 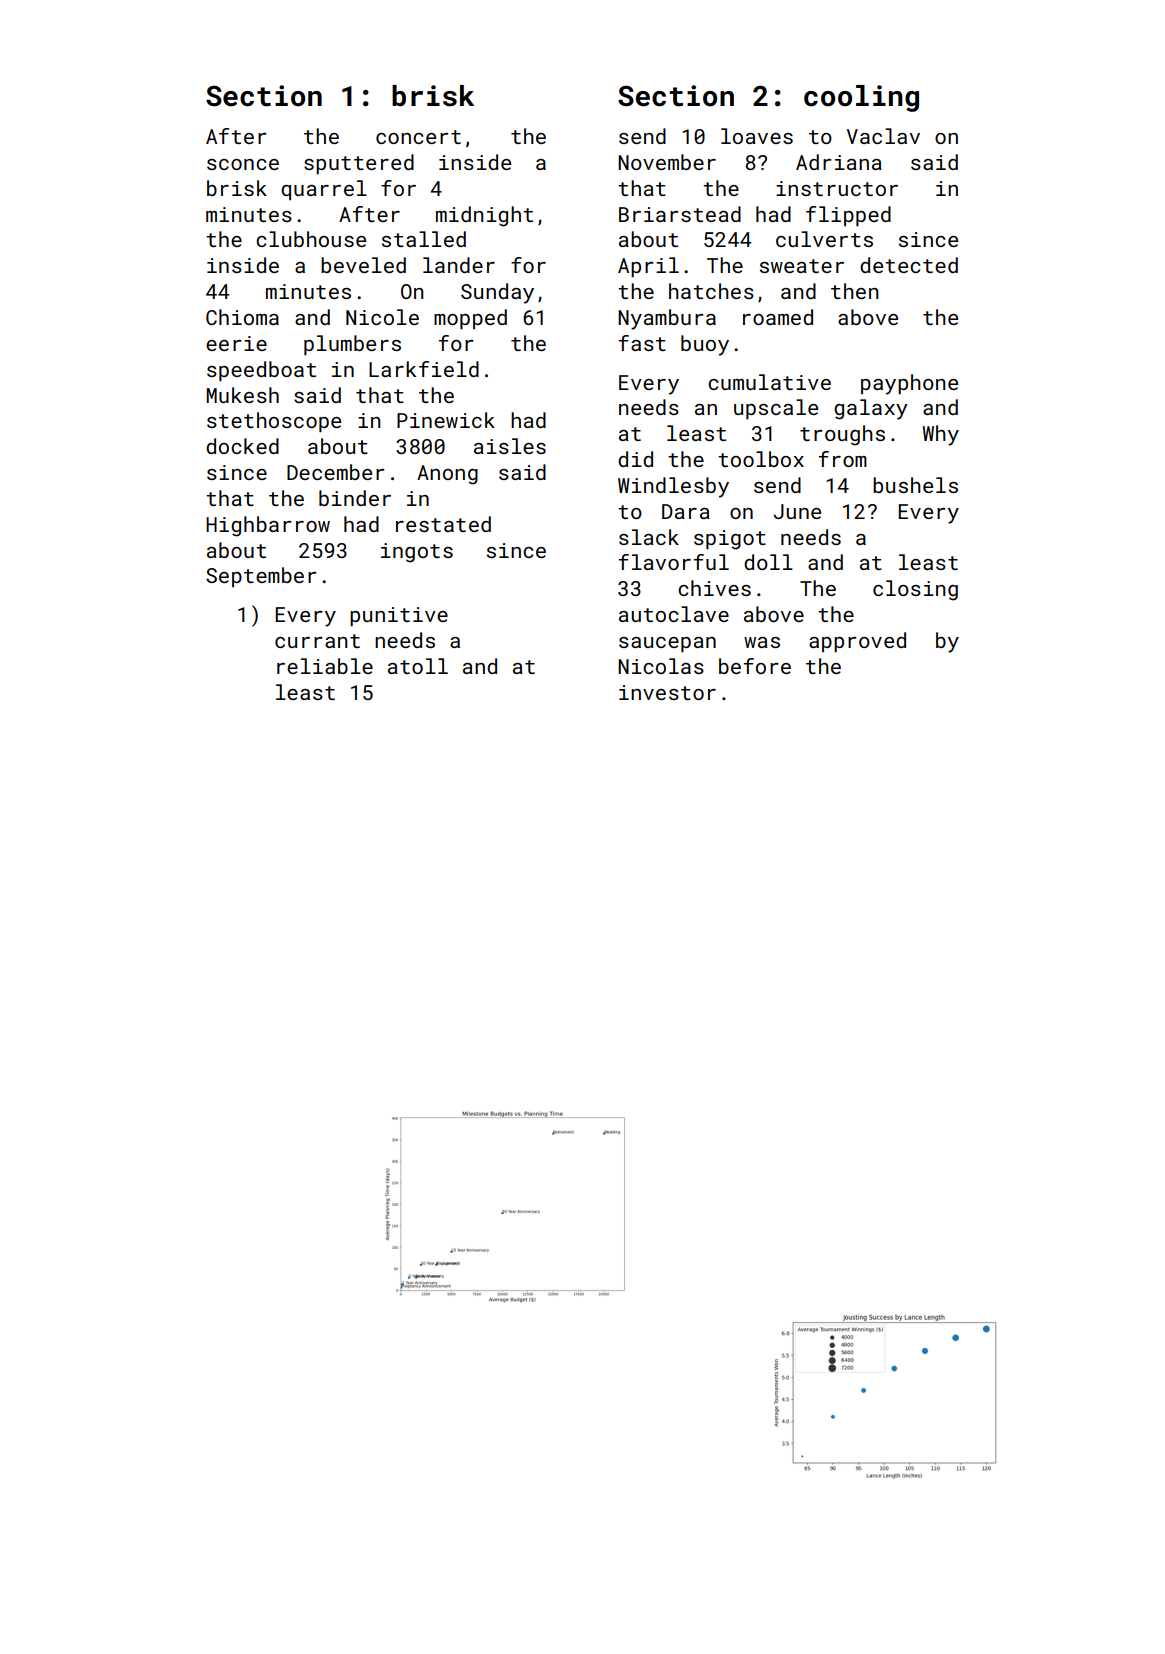 What do you see at coordinates (418, 137) in the screenshot?
I see `concert` at bounding box center [418, 137].
